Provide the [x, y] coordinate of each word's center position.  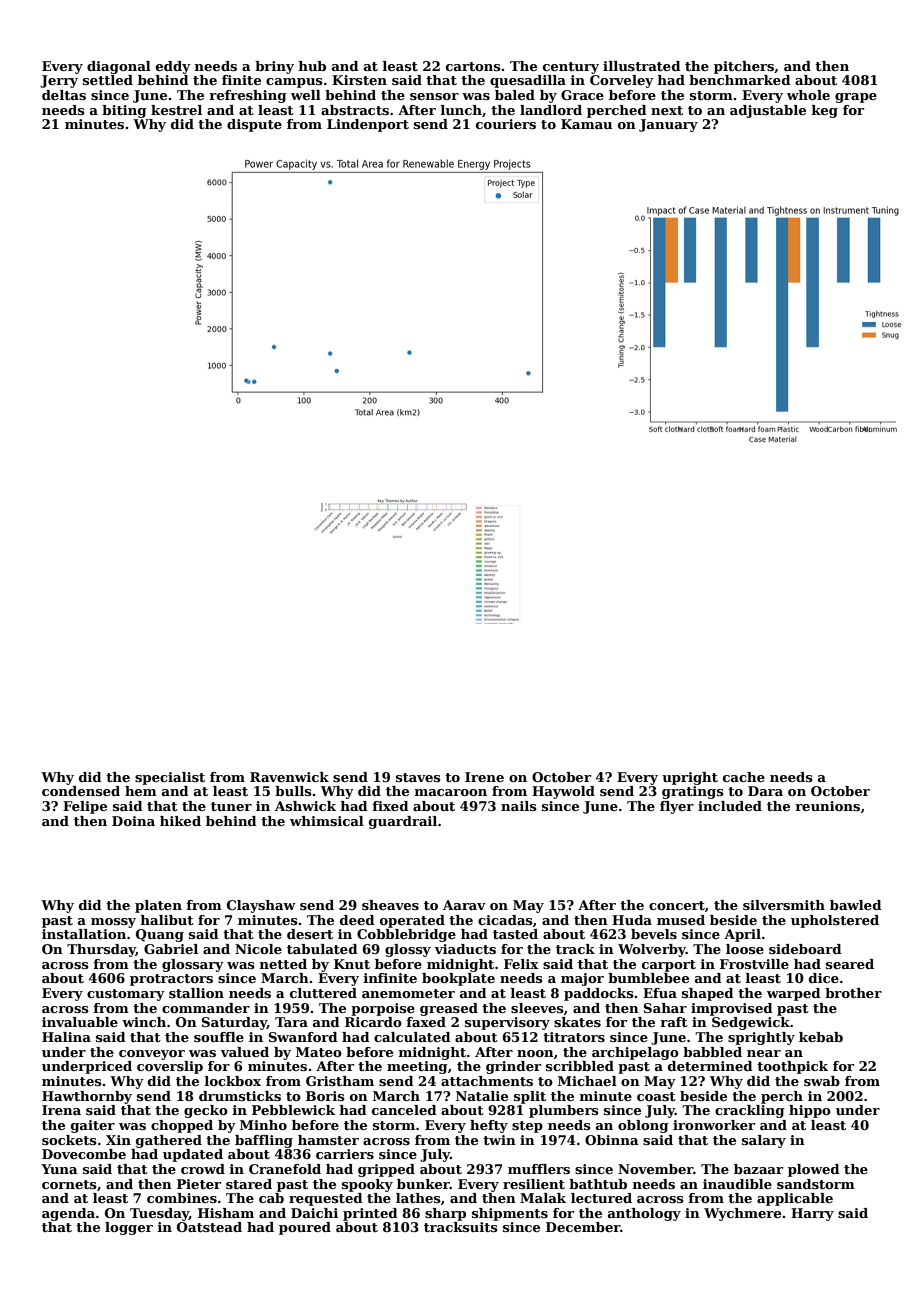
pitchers [744, 67]
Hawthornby [87, 1097]
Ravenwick [289, 777]
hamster [328, 1140]
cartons [473, 66]
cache [744, 777]
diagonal [119, 67]
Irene [484, 777]
